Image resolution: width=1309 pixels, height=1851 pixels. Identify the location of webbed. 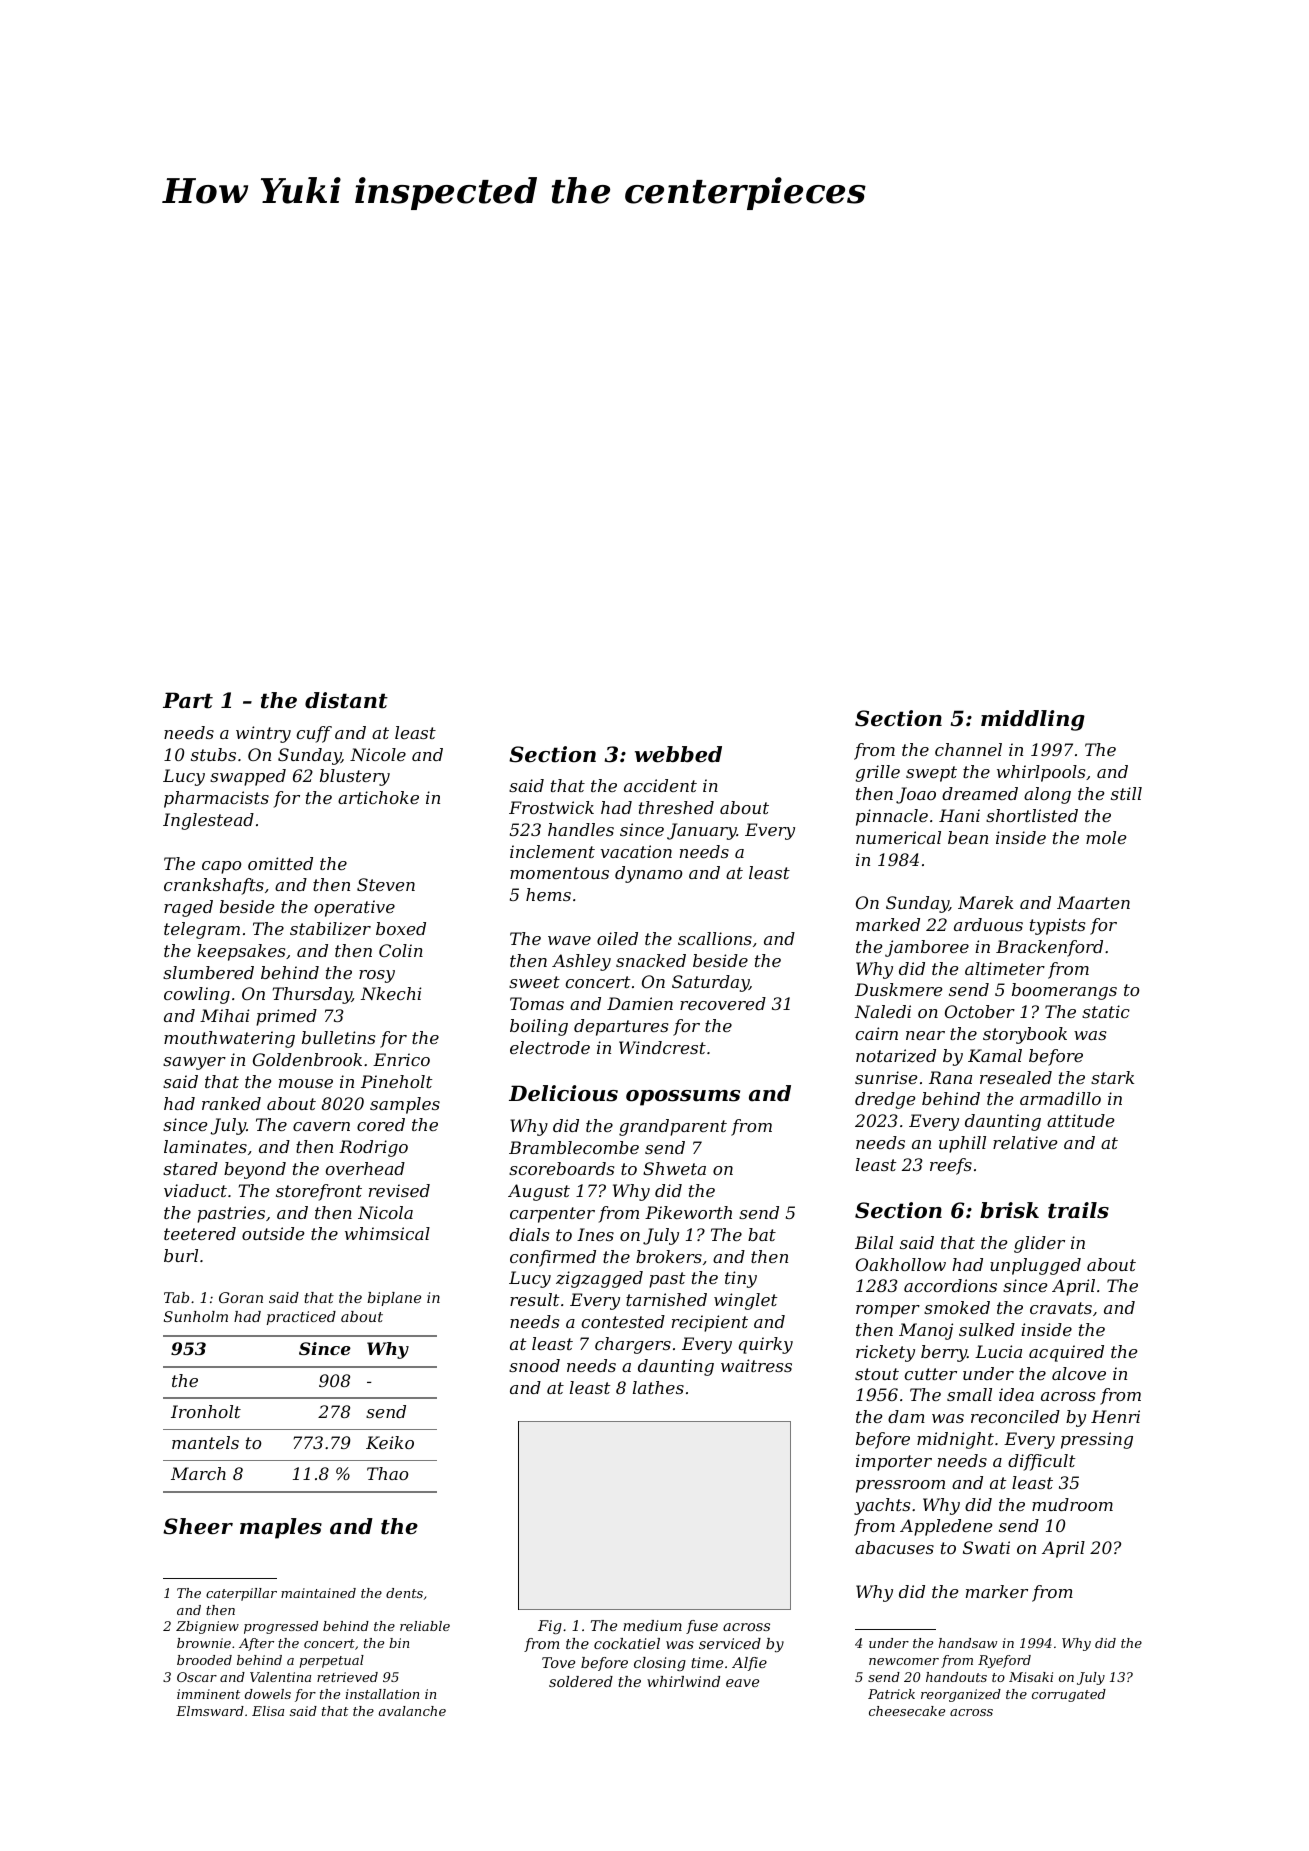
(678, 754).
